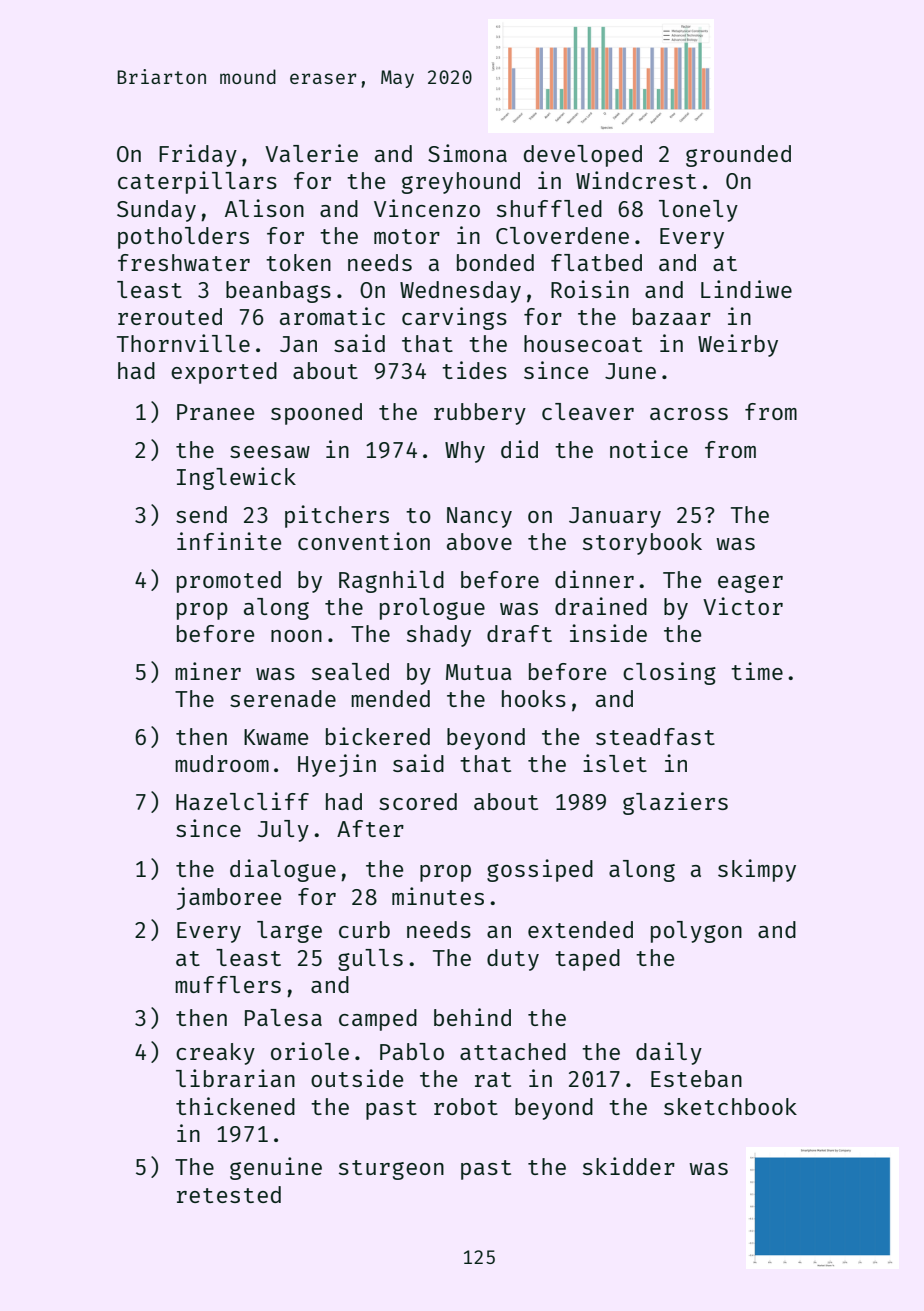 The height and width of the screenshot is (1311, 924). I want to click on potholders, so click(183, 238).
